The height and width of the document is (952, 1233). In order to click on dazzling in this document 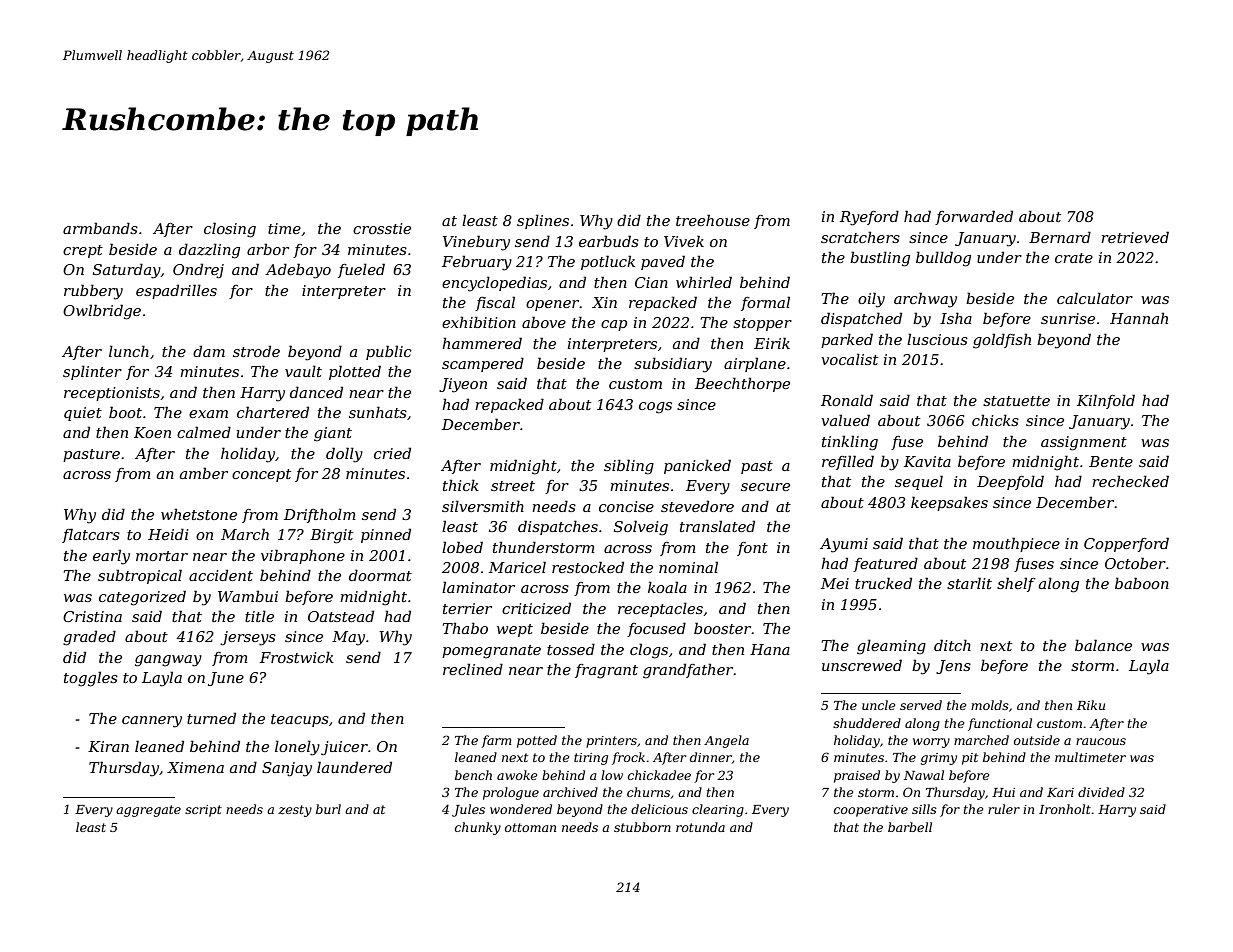, I will do `click(209, 251)`.
